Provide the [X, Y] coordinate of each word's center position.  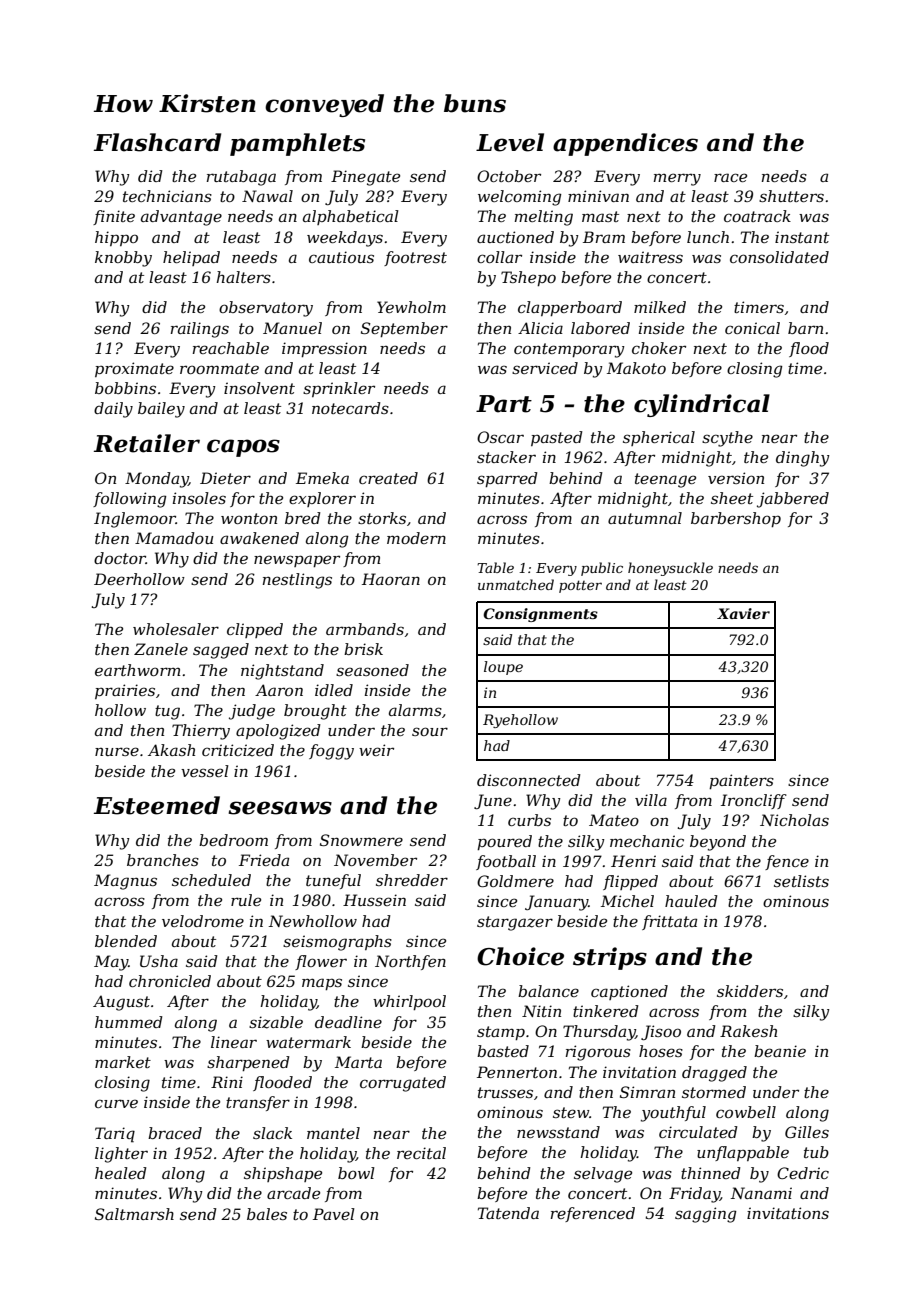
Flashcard [157, 142]
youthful [673, 1114]
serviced [545, 368]
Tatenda [508, 1213]
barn [805, 328]
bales [267, 1214]
